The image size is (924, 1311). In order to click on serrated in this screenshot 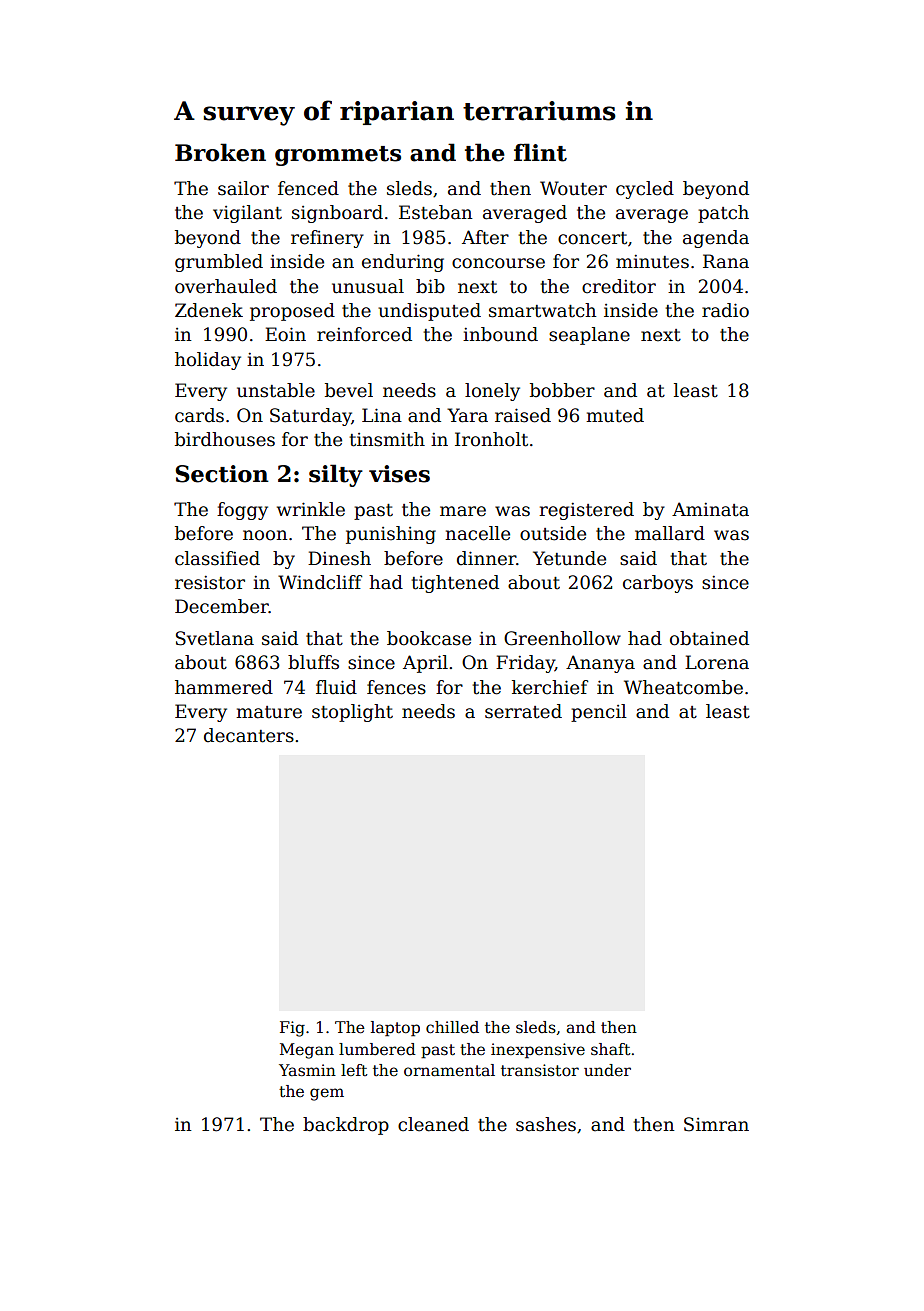, I will do `click(523, 711)`.
